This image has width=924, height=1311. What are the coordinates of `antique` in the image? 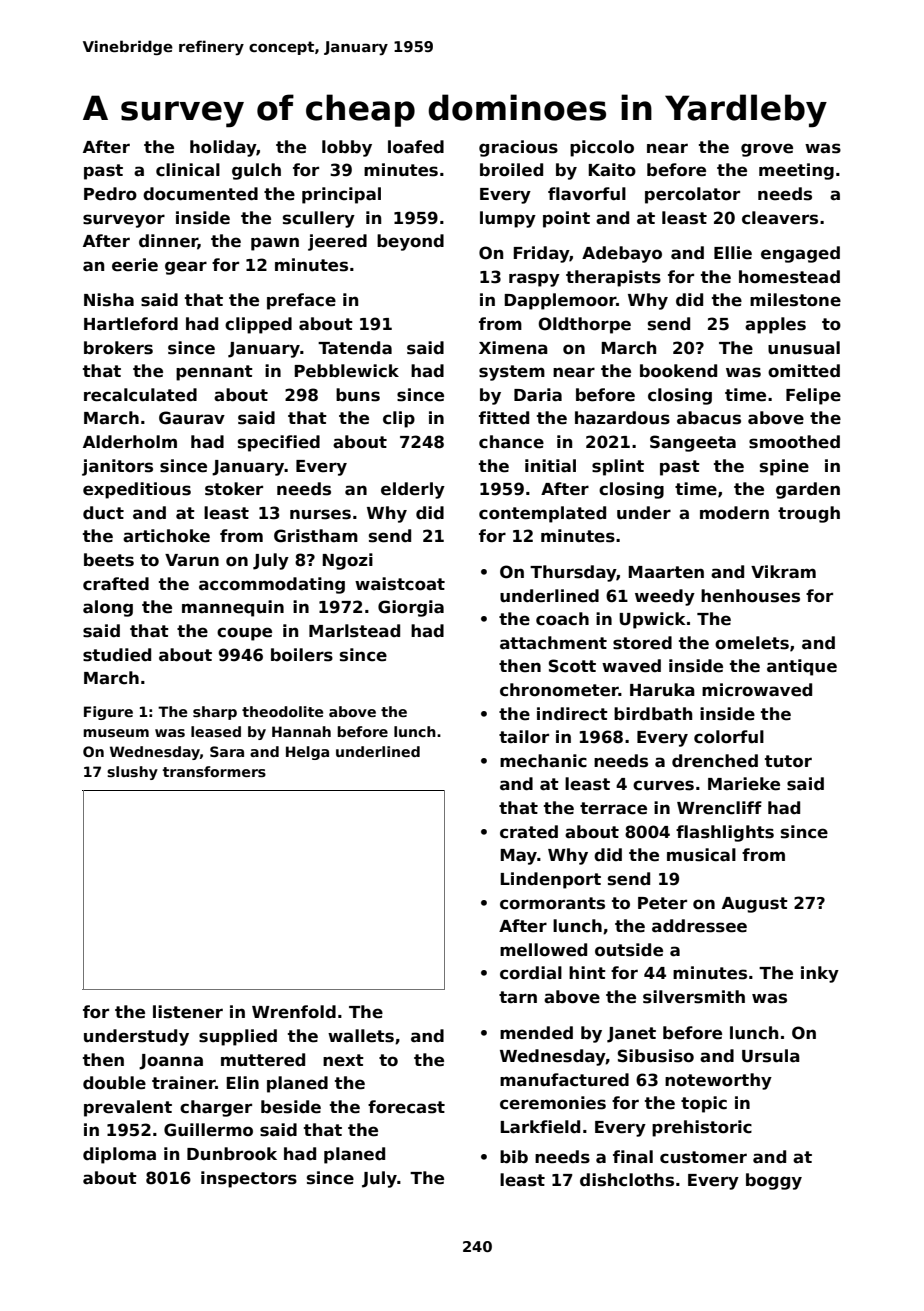 It's located at (802, 667).
